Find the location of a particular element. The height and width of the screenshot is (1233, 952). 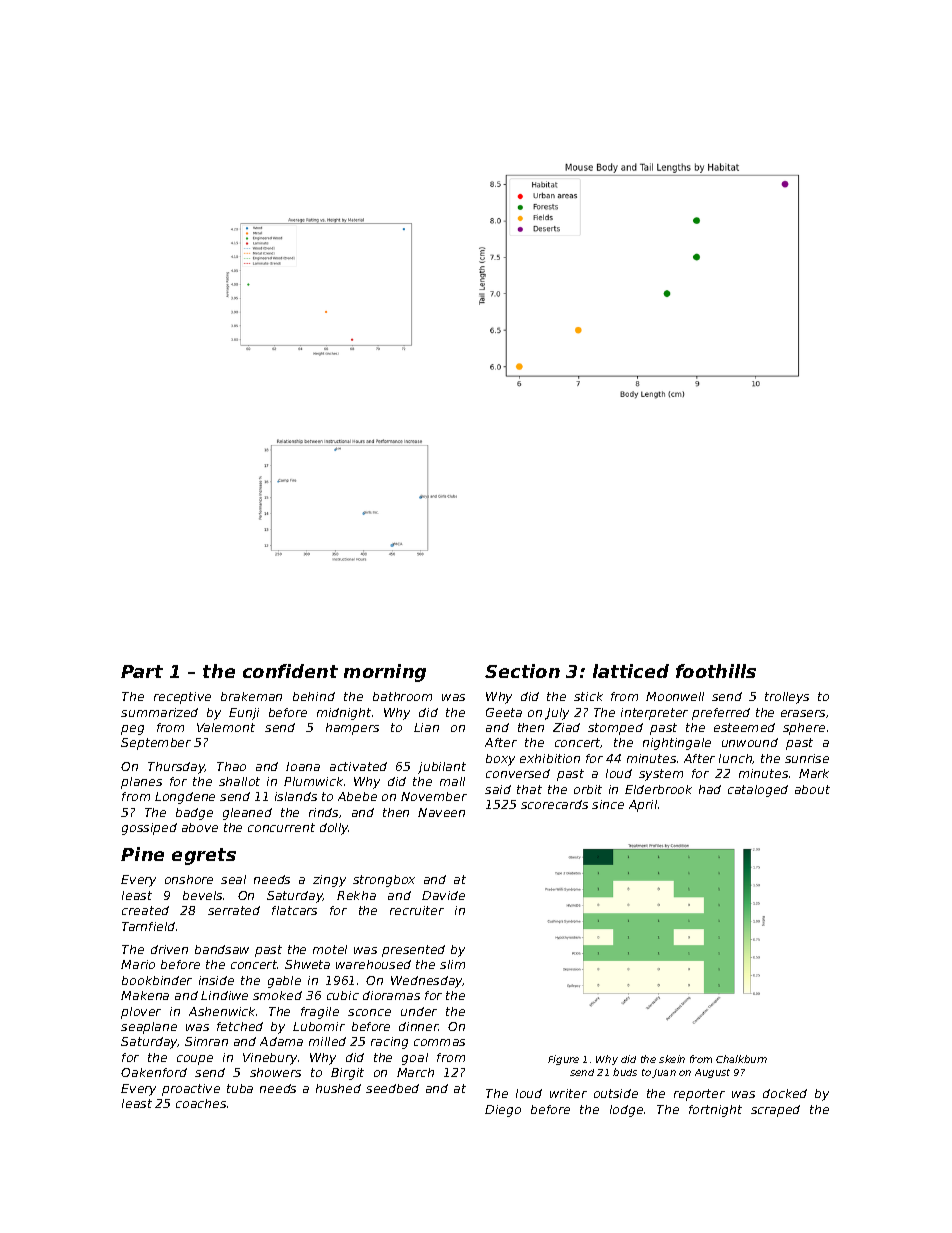

confident is located at coordinates (290, 671).
